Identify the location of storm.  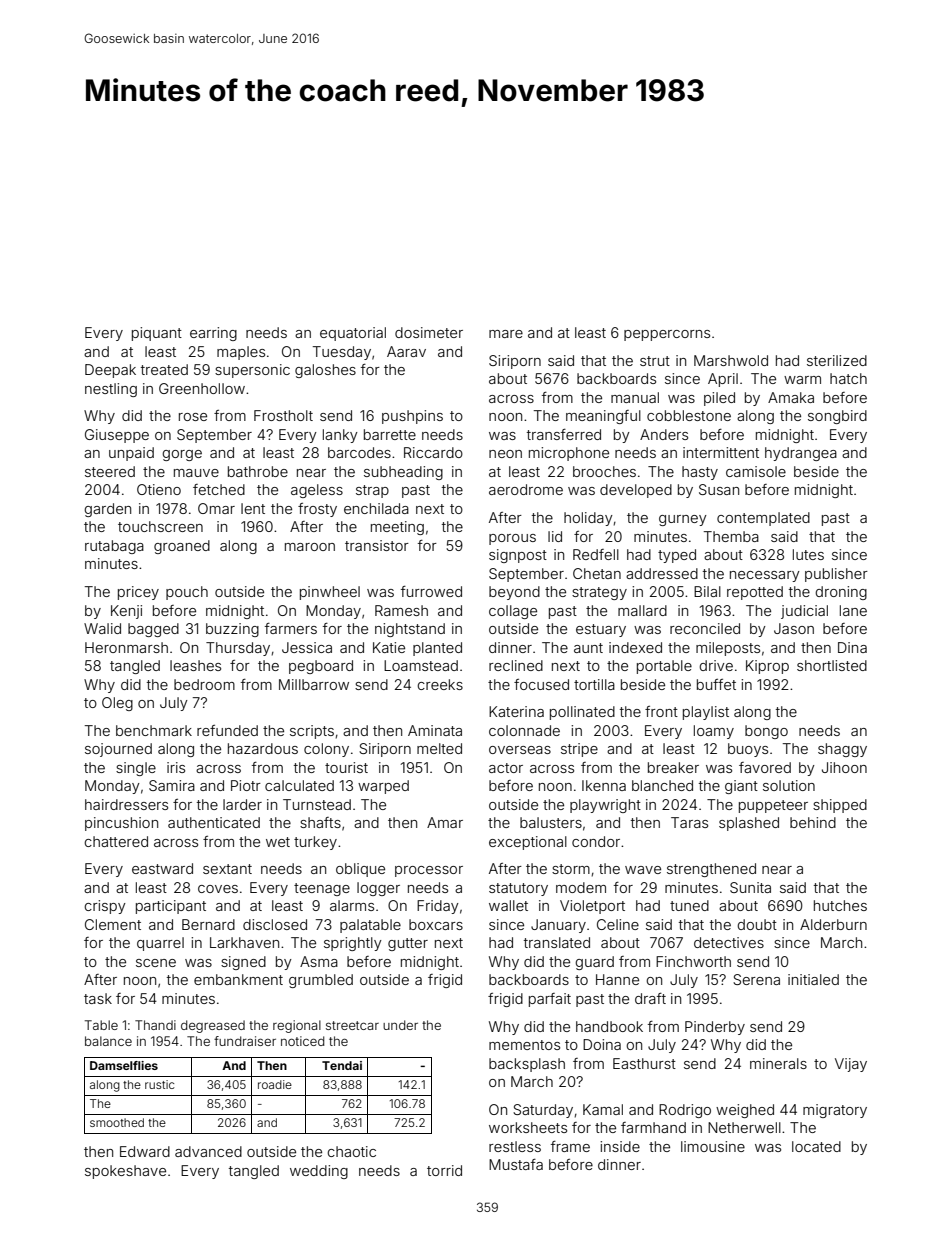
(571, 869).
